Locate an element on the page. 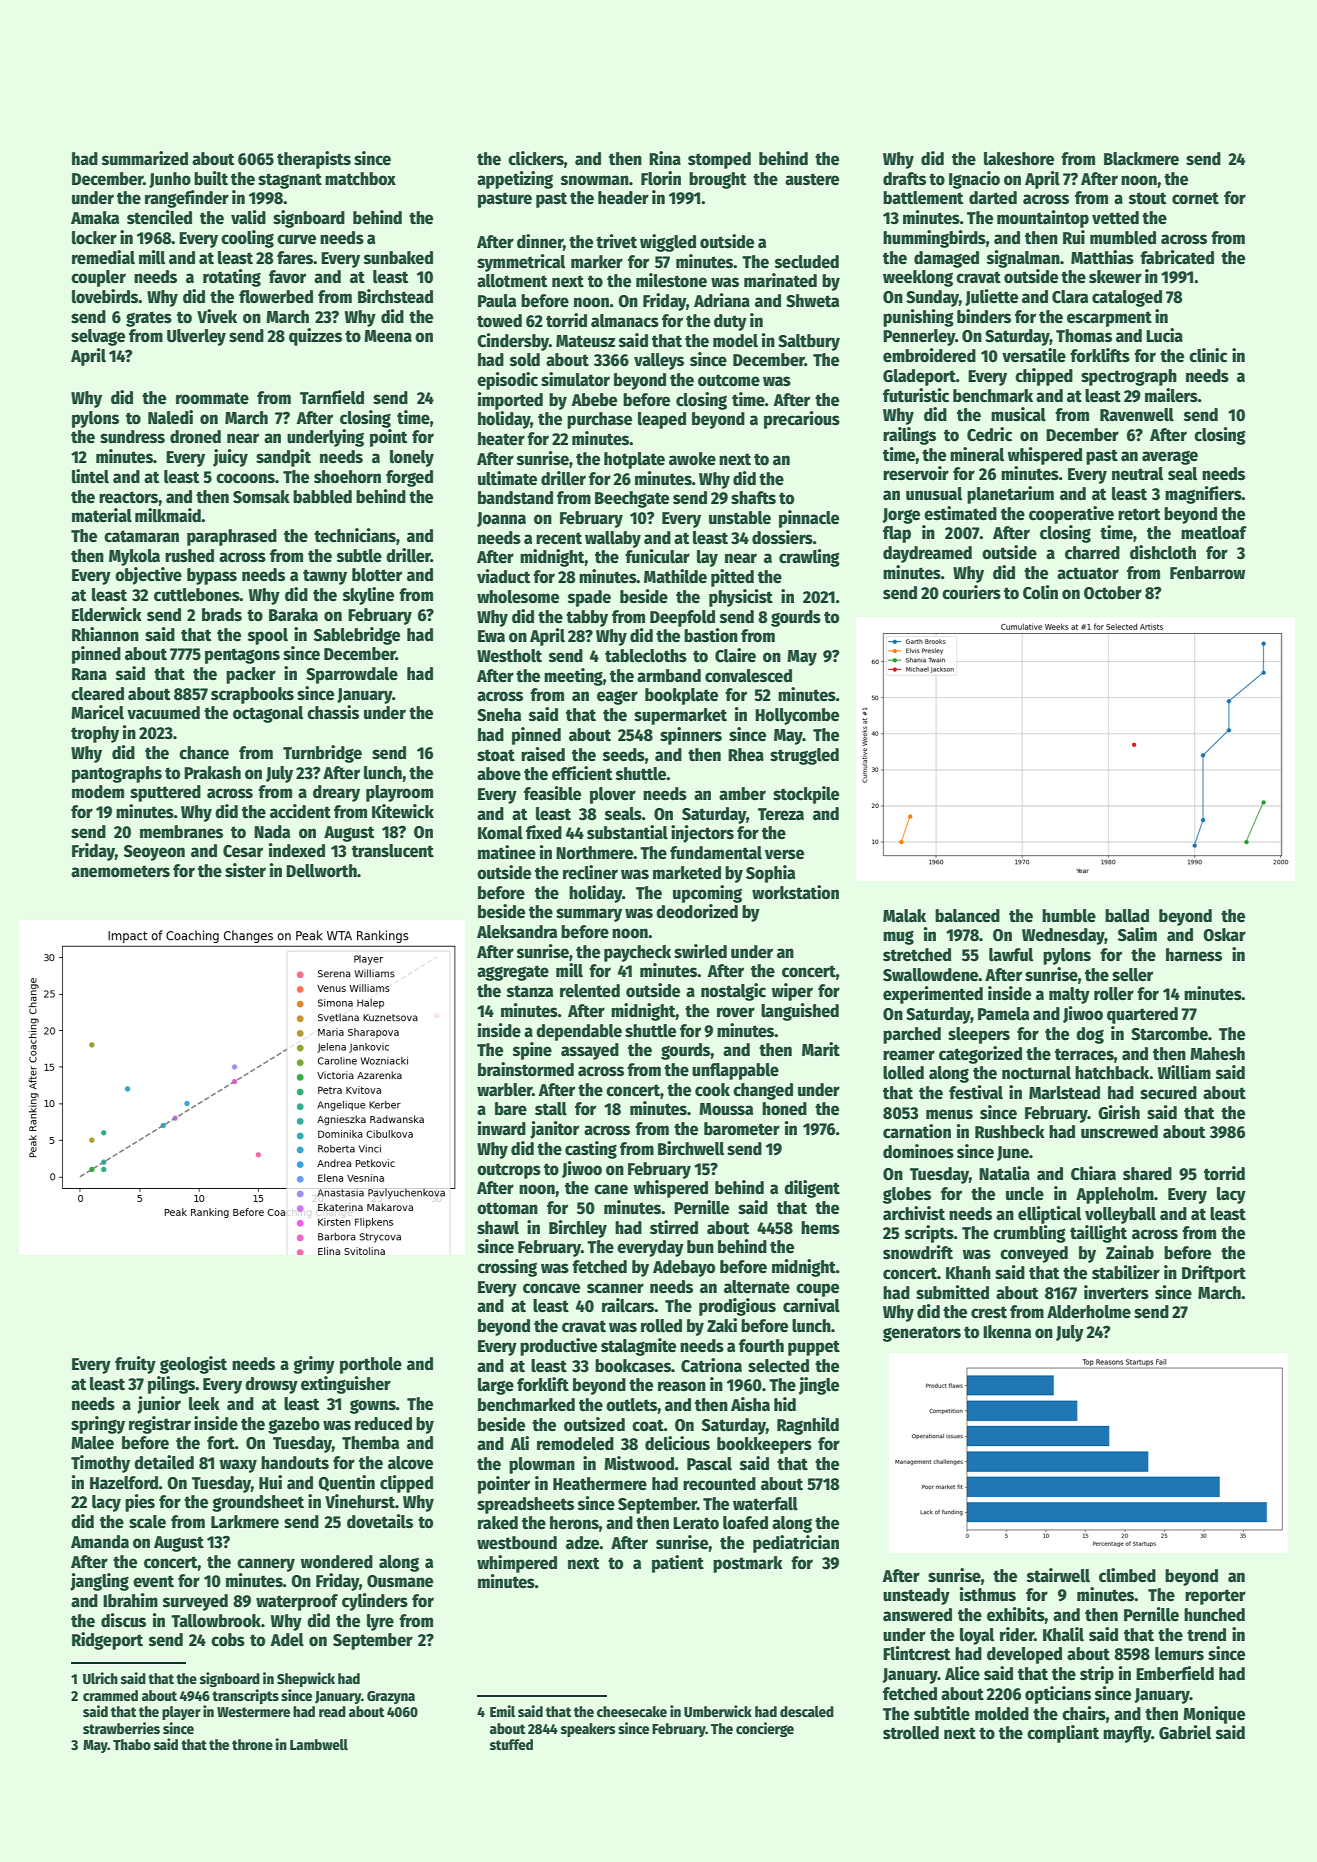 This page has height=1862, width=1317. Ulverley is located at coordinates (196, 337).
